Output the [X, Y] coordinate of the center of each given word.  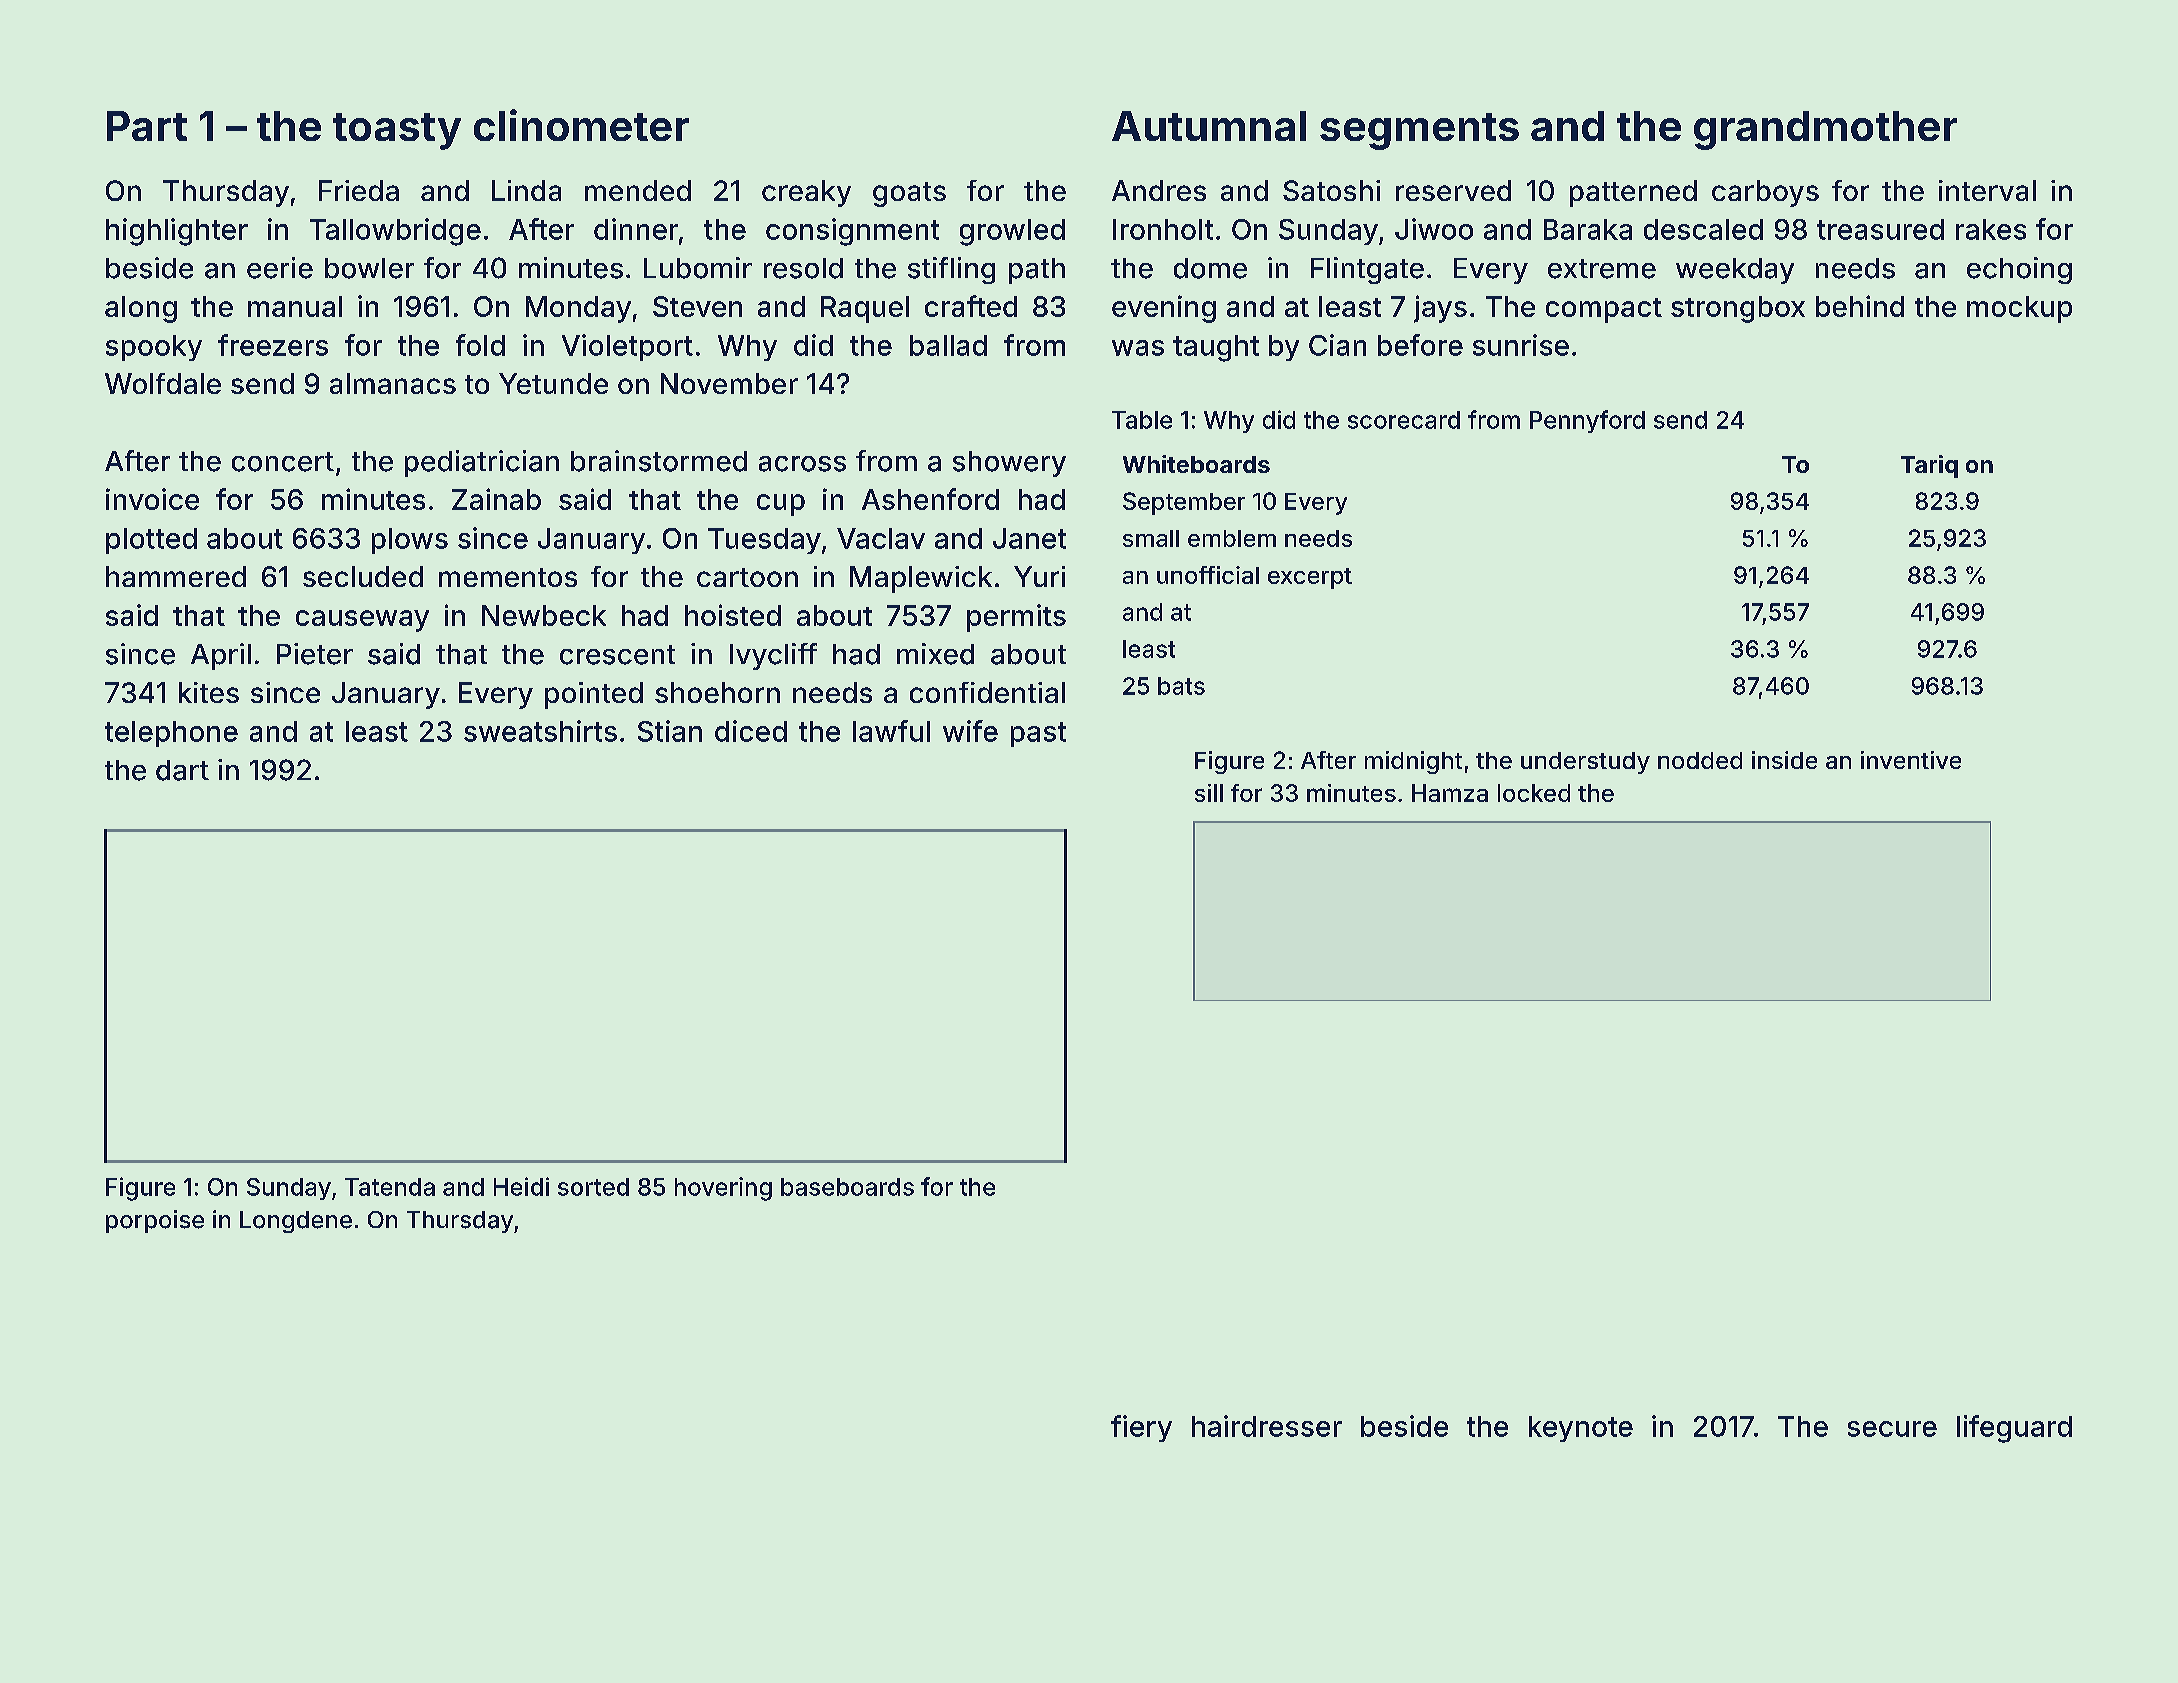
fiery [1141, 1428]
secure [1892, 1429]
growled [1012, 232]
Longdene [296, 1222]
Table [1142, 420]
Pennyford [1587, 421]
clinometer [581, 125]
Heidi [521, 1186]
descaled [1703, 229]
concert [283, 462]
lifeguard [2014, 1429]
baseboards [847, 1187]
